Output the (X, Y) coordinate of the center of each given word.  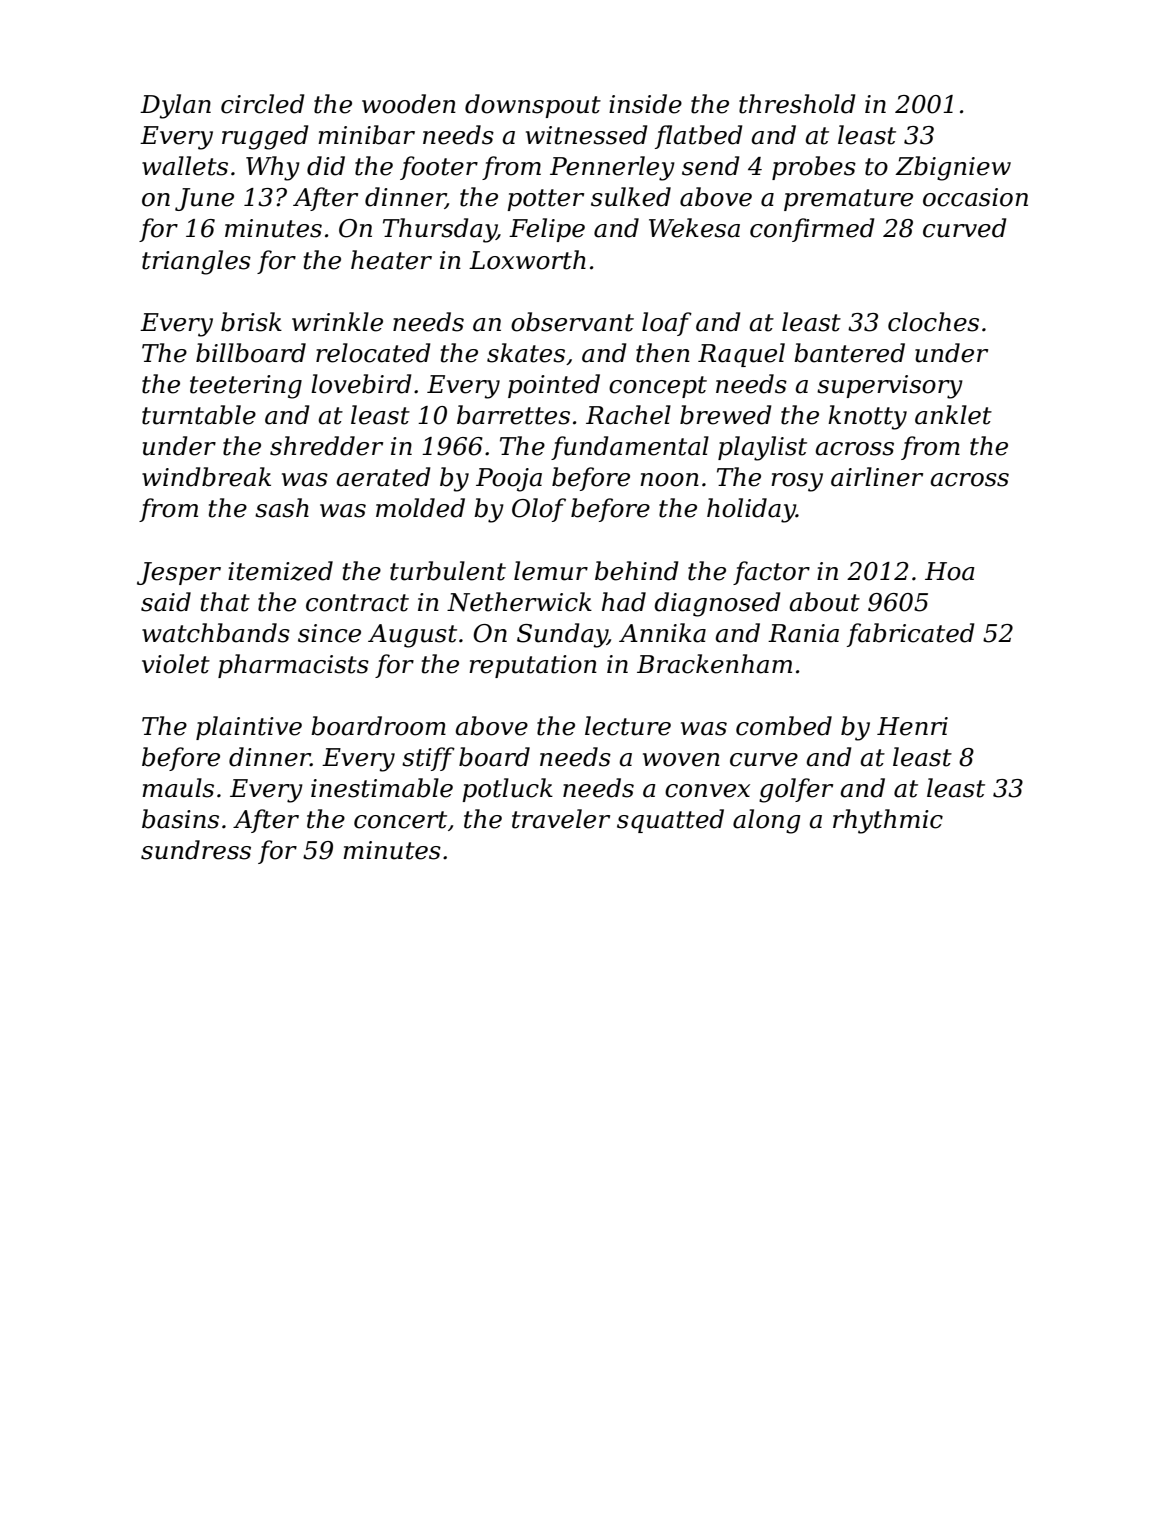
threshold (797, 104)
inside (645, 104)
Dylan (175, 106)
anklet (953, 415)
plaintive (249, 728)
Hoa (949, 571)
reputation (533, 666)
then (663, 353)
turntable (199, 415)
